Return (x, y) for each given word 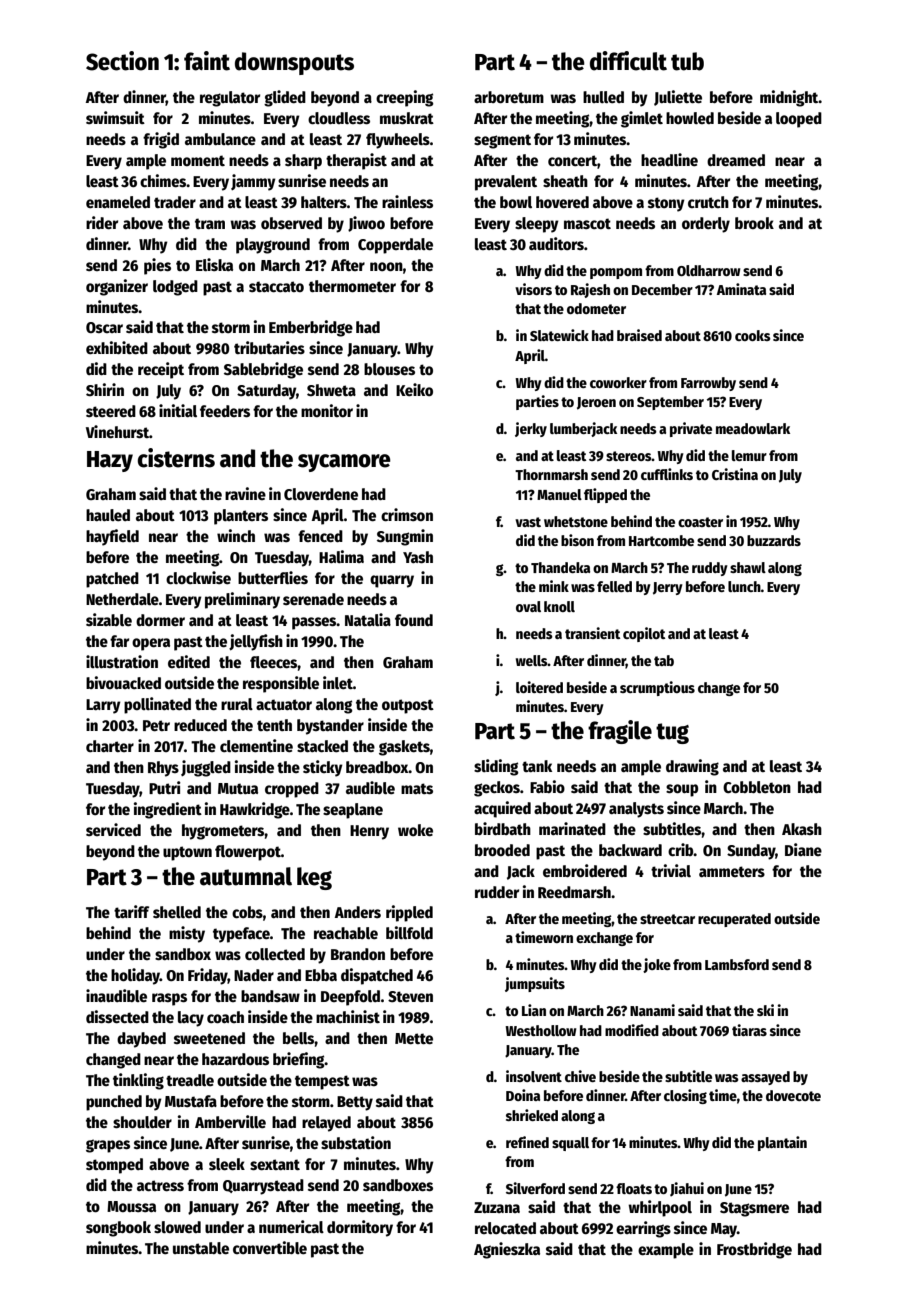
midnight (789, 98)
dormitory (360, 1228)
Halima (341, 556)
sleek (227, 1164)
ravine (245, 493)
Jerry (668, 588)
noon (386, 267)
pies (157, 266)
